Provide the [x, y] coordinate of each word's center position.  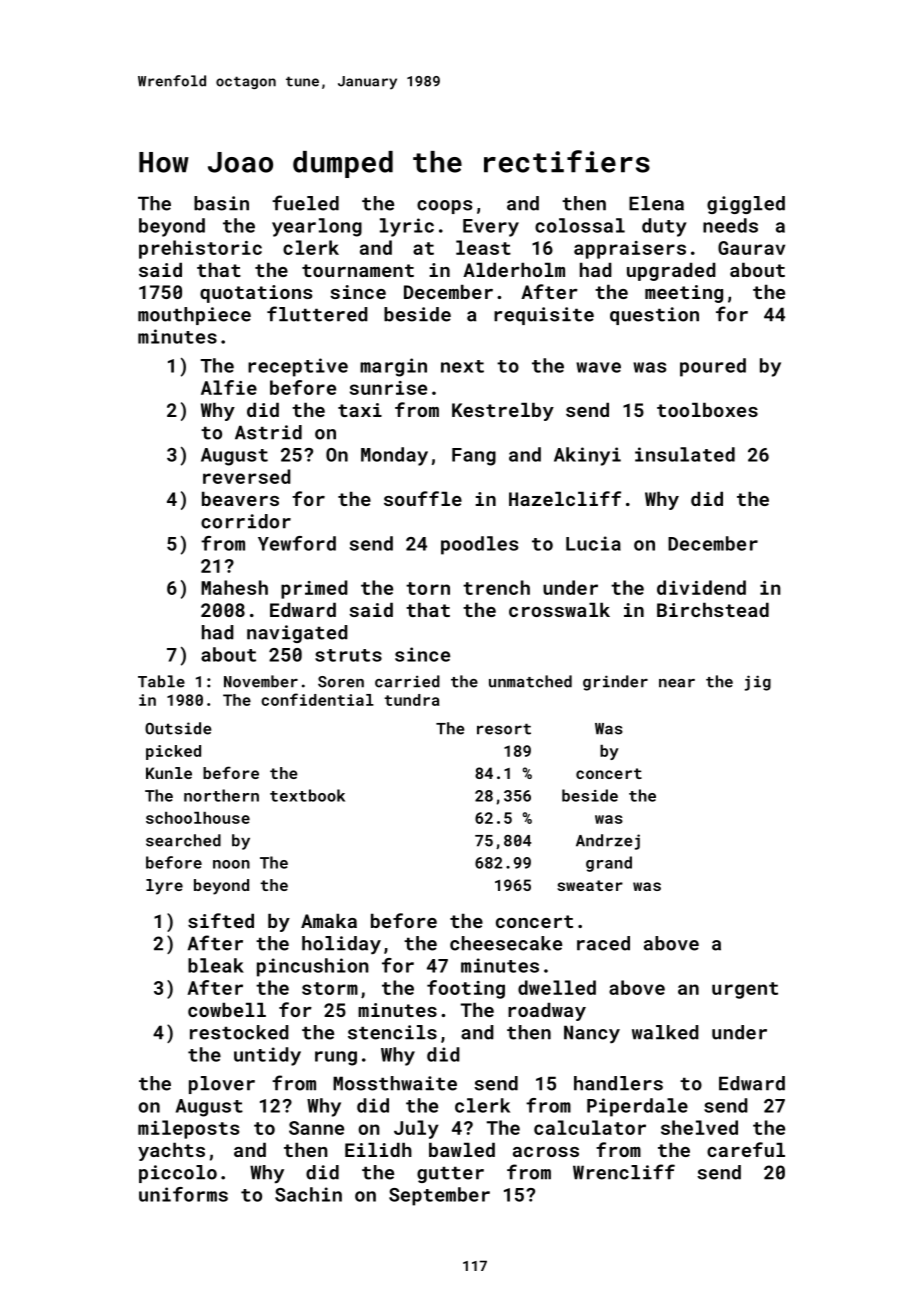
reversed [247, 476]
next [462, 366]
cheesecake [506, 943]
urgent [745, 990]
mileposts [188, 1129]
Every [491, 228]
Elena [656, 203]
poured [713, 367]
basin [221, 203]
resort [504, 729]
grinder [615, 683]
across [546, 1152]
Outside [178, 728]
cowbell [227, 1010]
